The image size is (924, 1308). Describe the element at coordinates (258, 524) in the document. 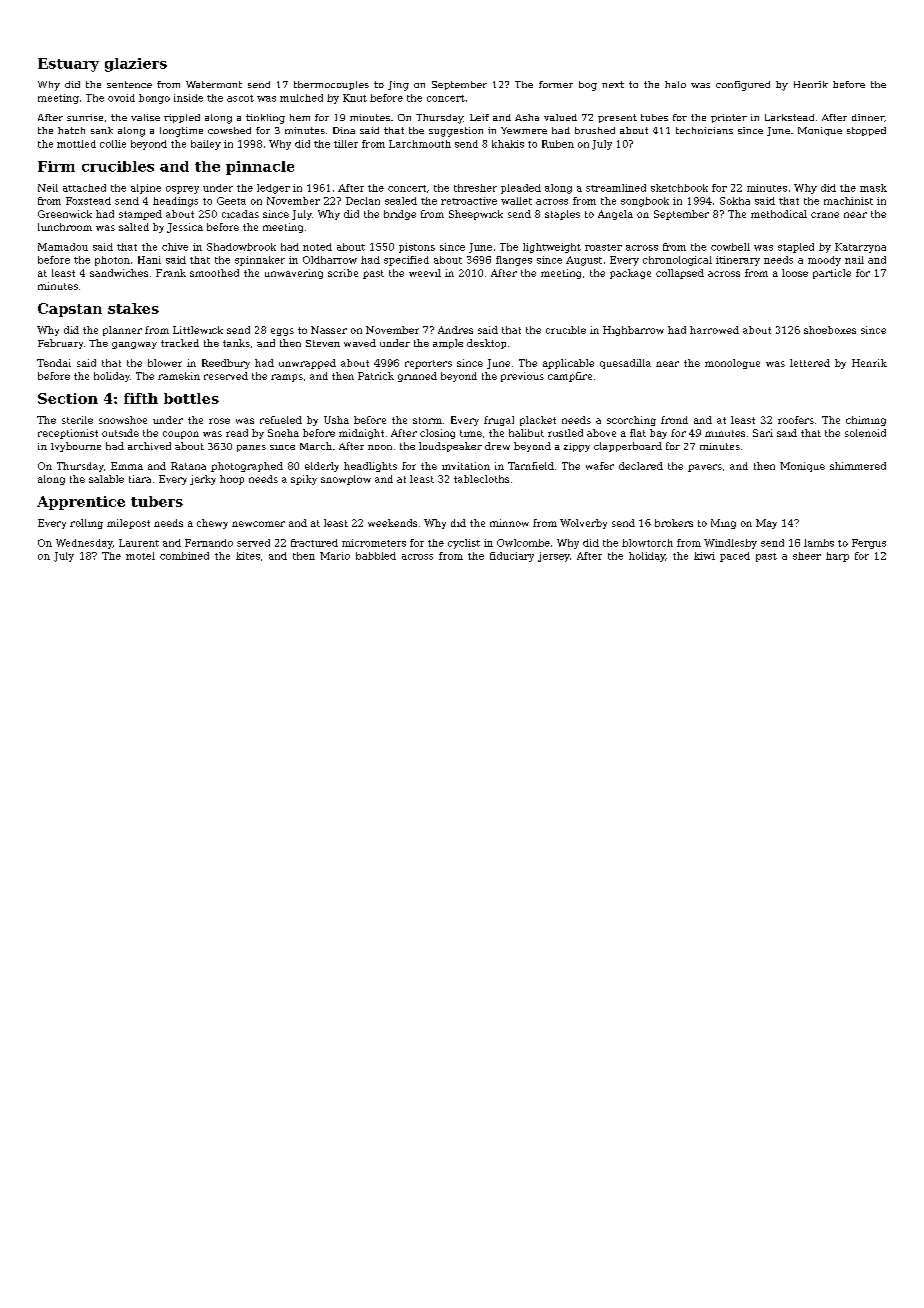

I see `newcomer` at that location.
